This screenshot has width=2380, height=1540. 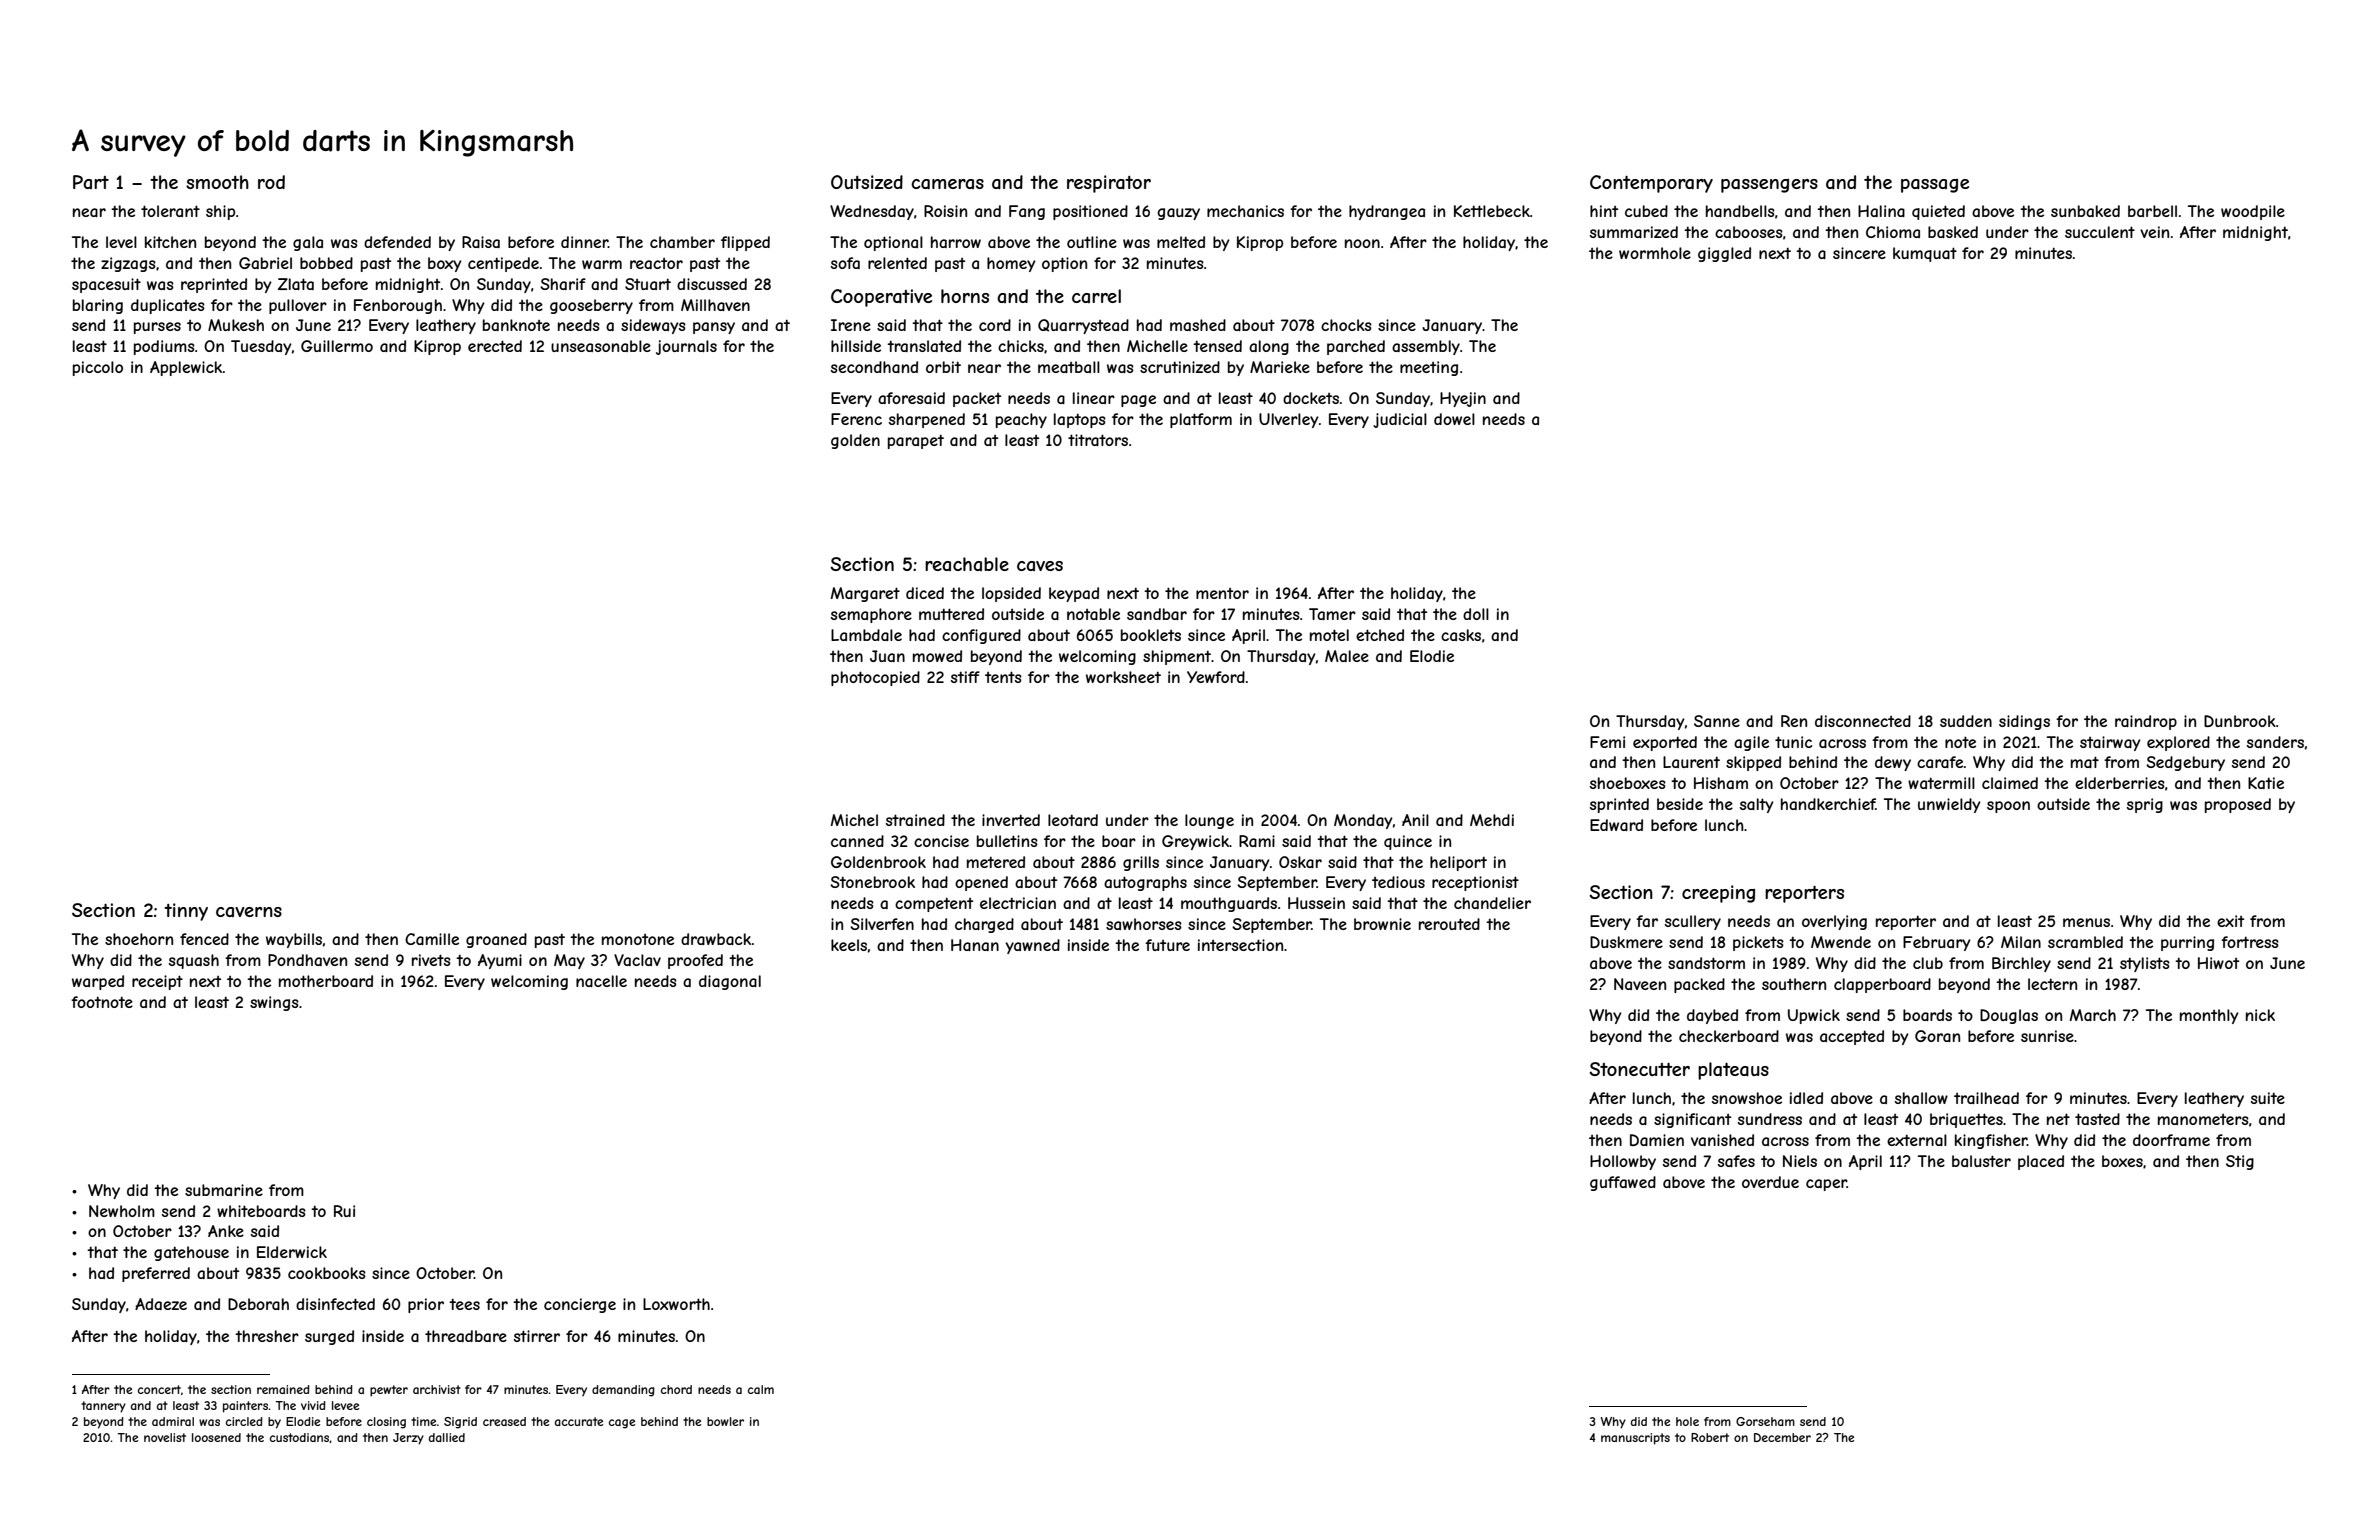 What do you see at coordinates (1981, 1161) in the screenshot?
I see `baluster` at bounding box center [1981, 1161].
